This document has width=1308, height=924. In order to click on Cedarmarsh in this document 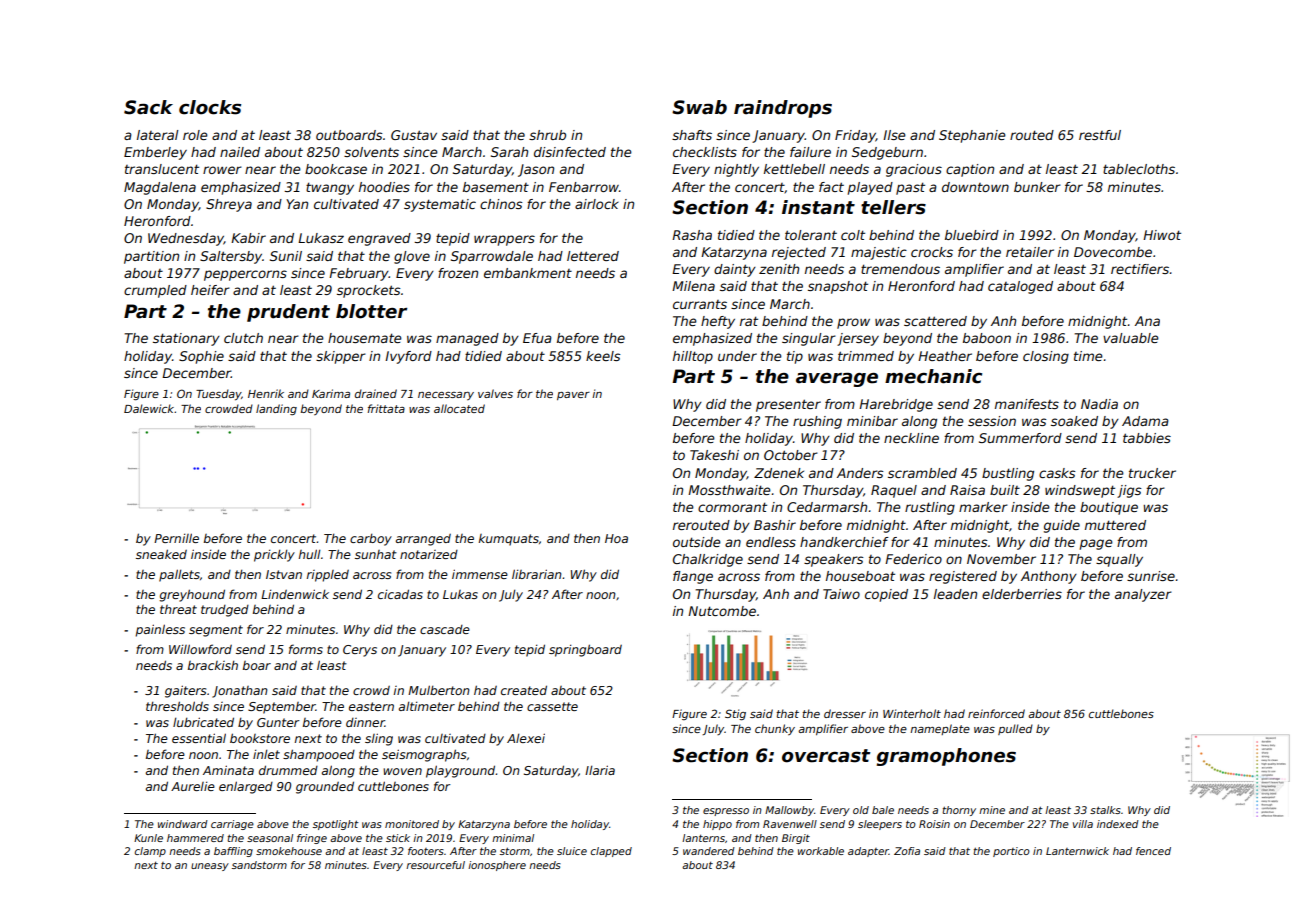, I will do `click(827, 507)`.
